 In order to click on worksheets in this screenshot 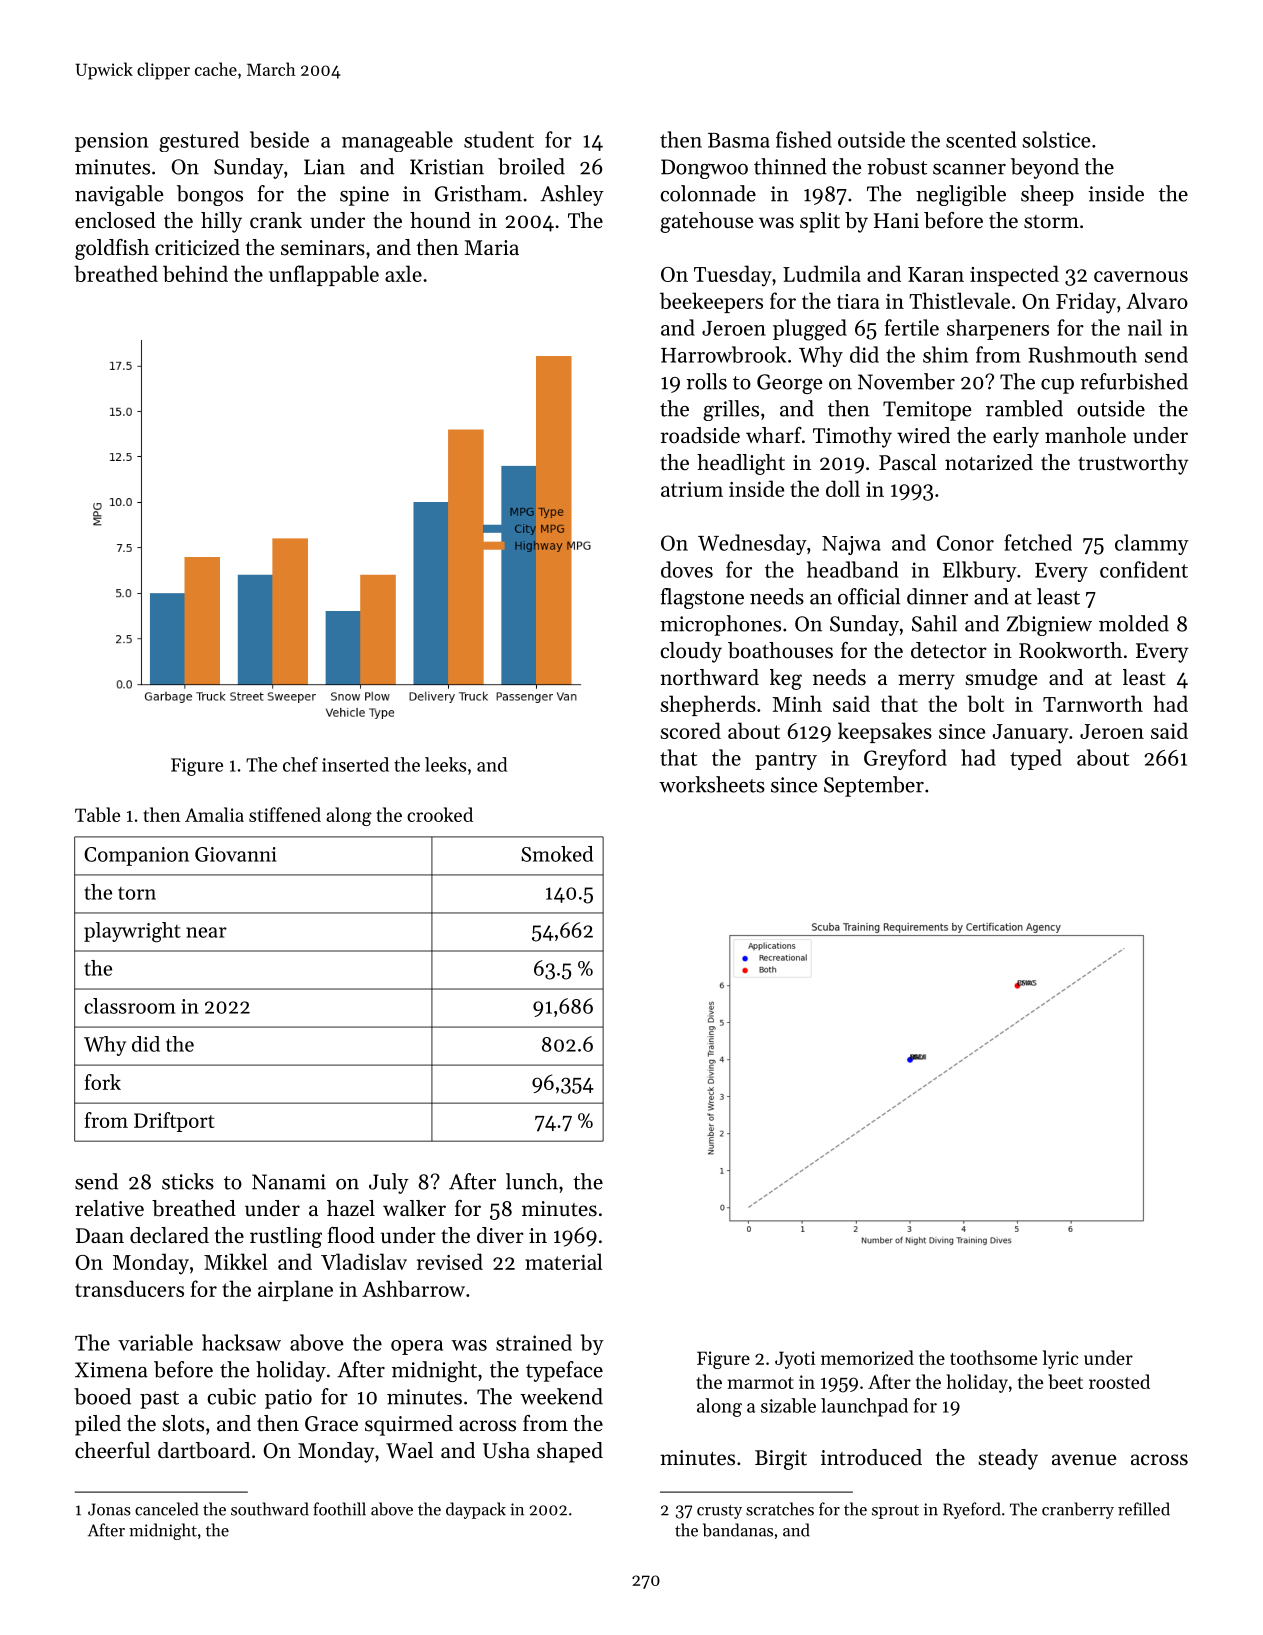, I will do `click(712, 784)`.
